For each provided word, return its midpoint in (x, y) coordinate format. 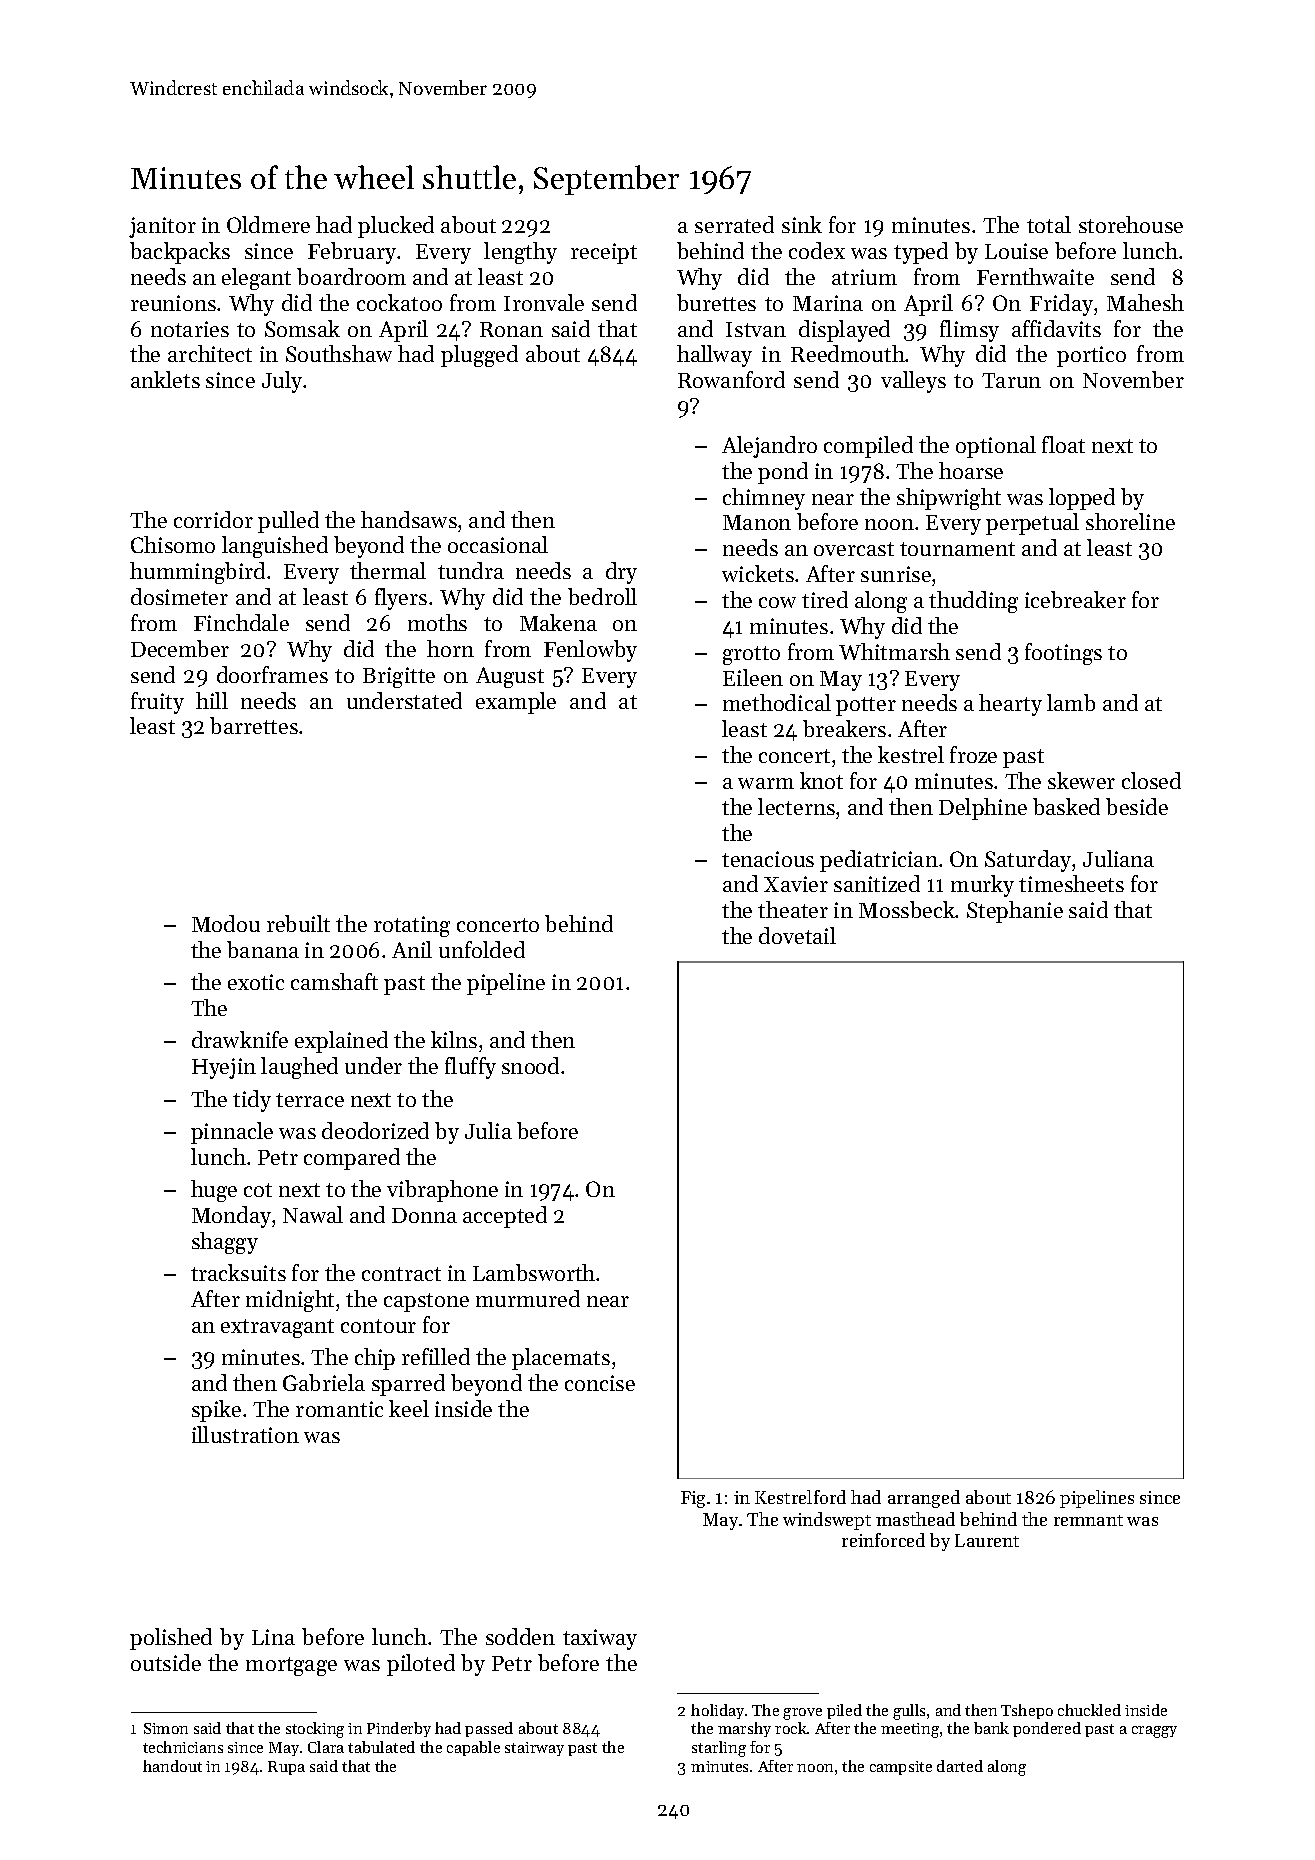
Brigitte (399, 677)
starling (719, 1749)
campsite (901, 1768)
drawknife (240, 1039)
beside (1137, 806)
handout (172, 1766)
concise (600, 1383)
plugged (479, 356)
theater (793, 909)
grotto (751, 655)
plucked (396, 227)
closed (1151, 780)
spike (216, 1411)
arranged (924, 1499)
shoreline (1130, 521)
